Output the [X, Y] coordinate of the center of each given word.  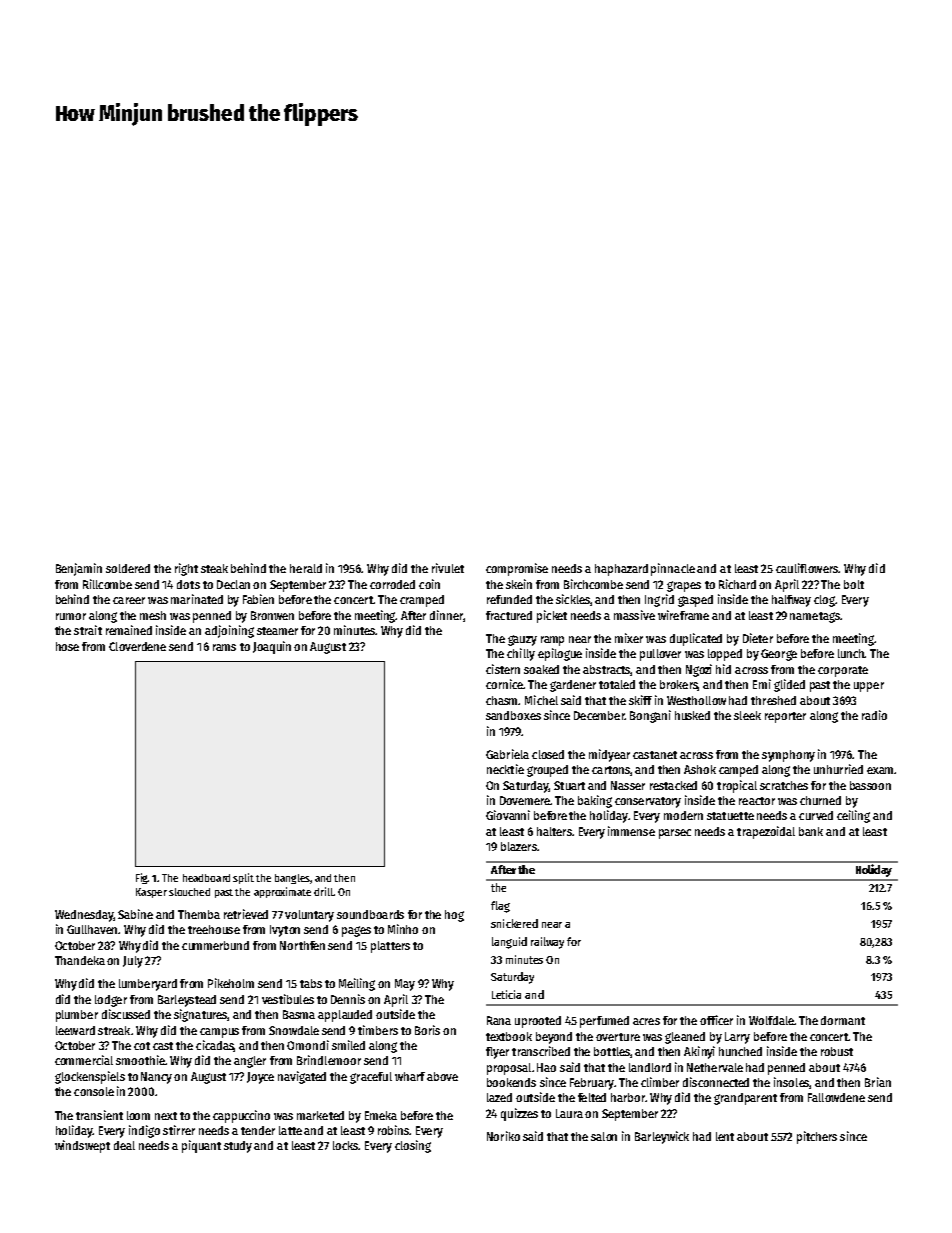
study [238, 1147]
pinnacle [673, 569]
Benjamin [79, 569]
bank [811, 831]
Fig [142, 878]
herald [306, 568]
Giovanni [508, 815]
